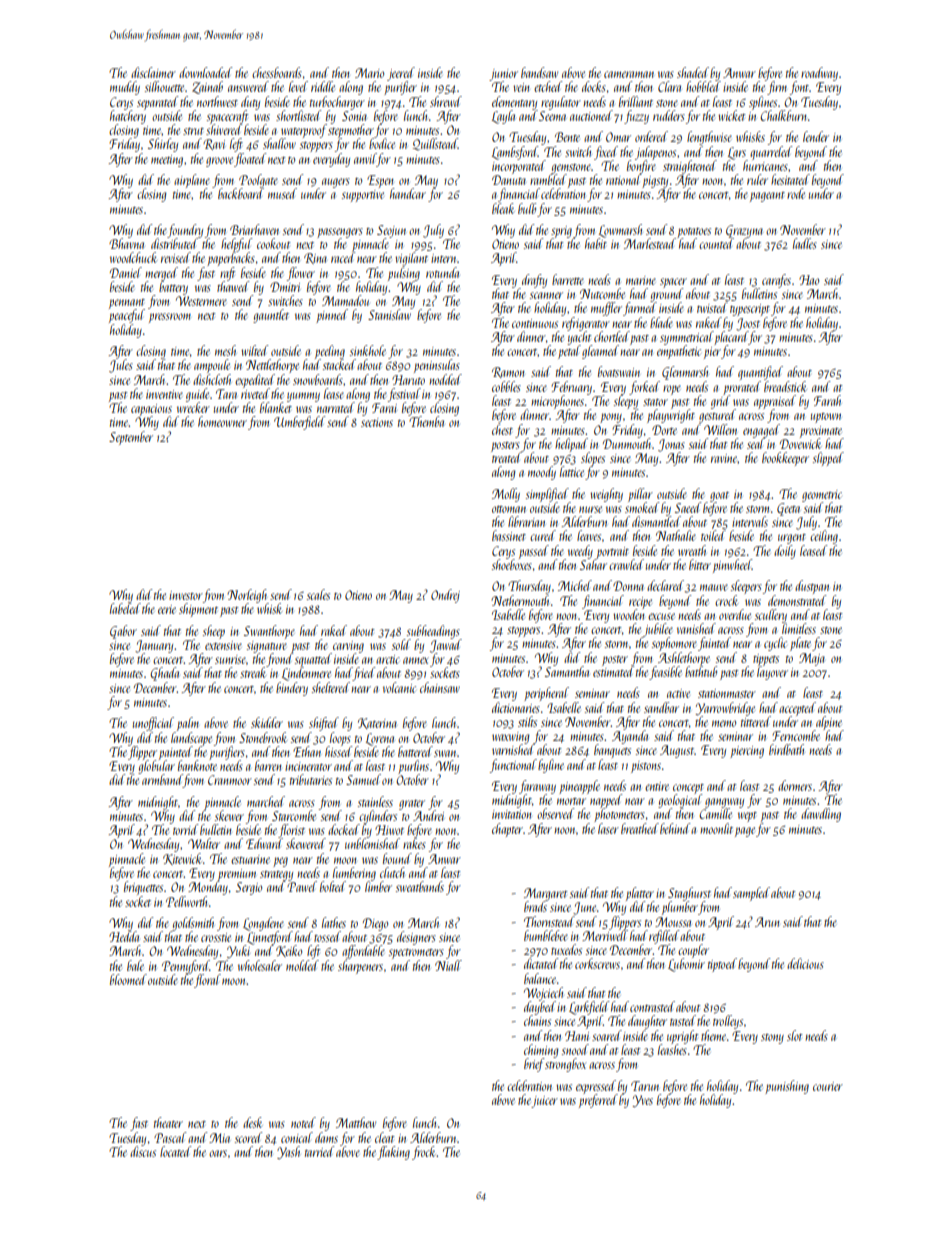  What do you see at coordinates (268, 765) in the document?
I see `barren` at bounding box center [268, 765].
